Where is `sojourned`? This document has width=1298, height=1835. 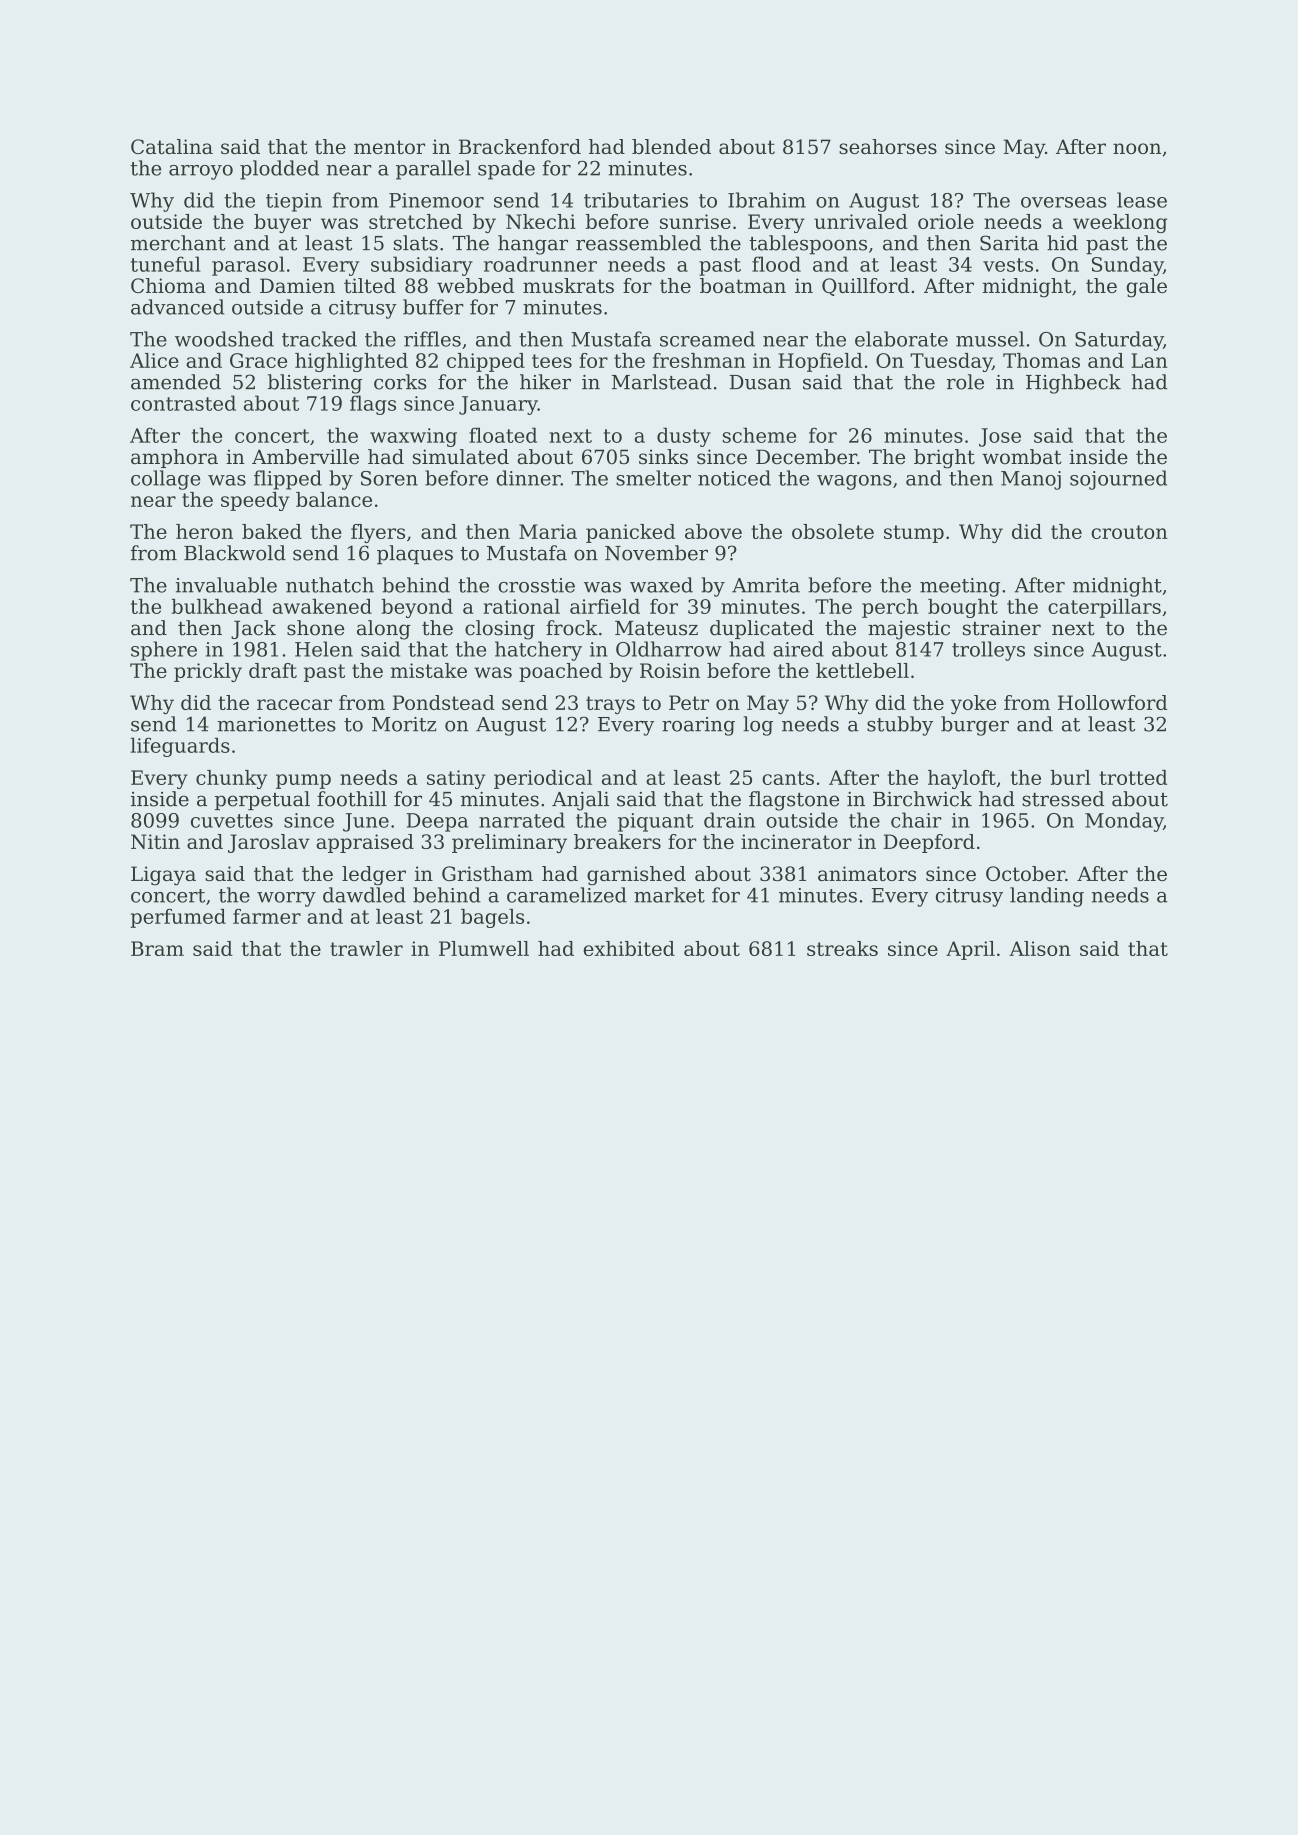 sojourned is located at coordinates (1118, 480).
